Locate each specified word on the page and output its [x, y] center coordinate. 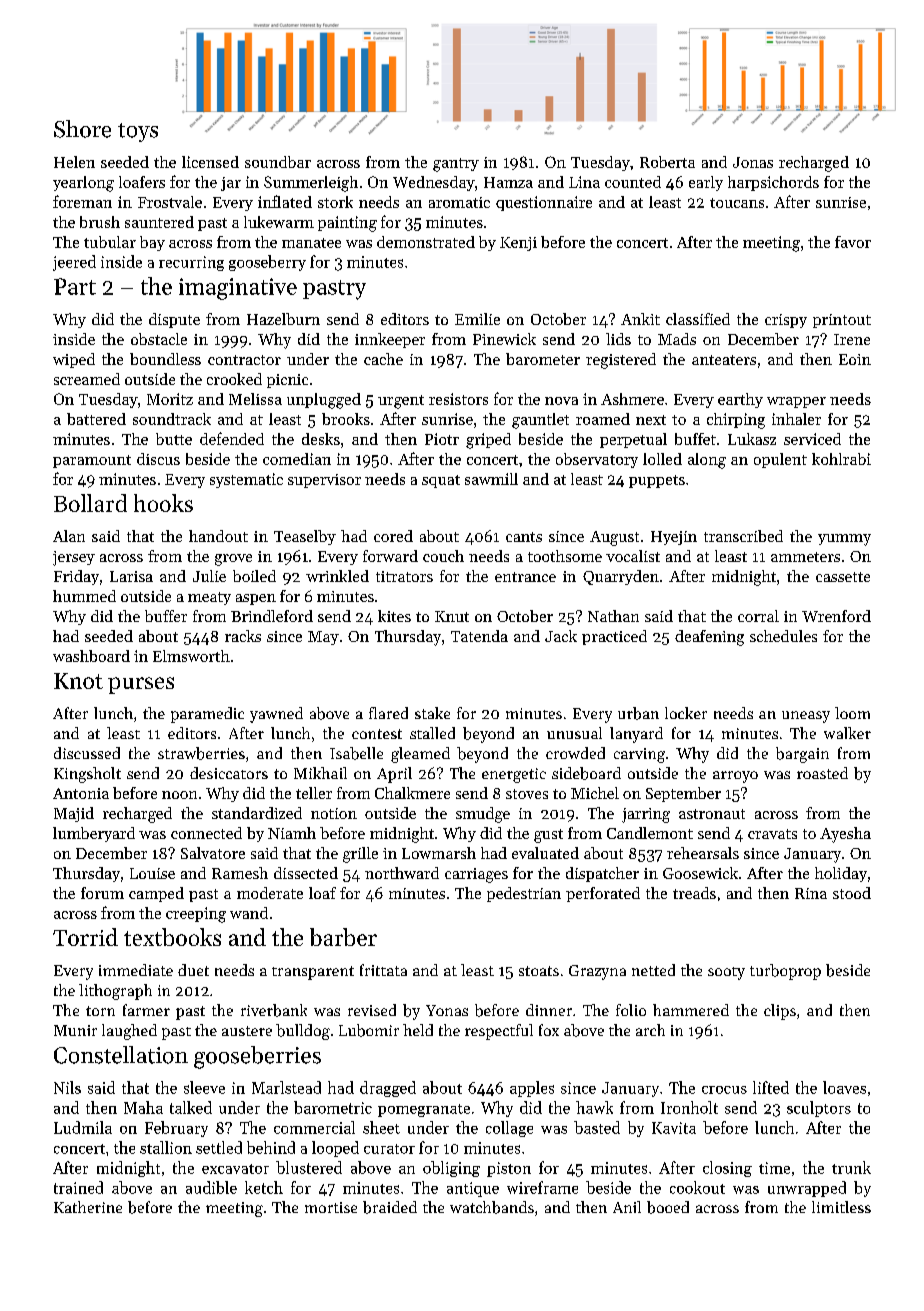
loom [852, 713]
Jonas [753, 162]
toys [138, 132]
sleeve [204, 1087]
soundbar [278, 162]
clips [780, 1012]
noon [179, 795]
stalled [432, 733]
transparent [313, 973]
